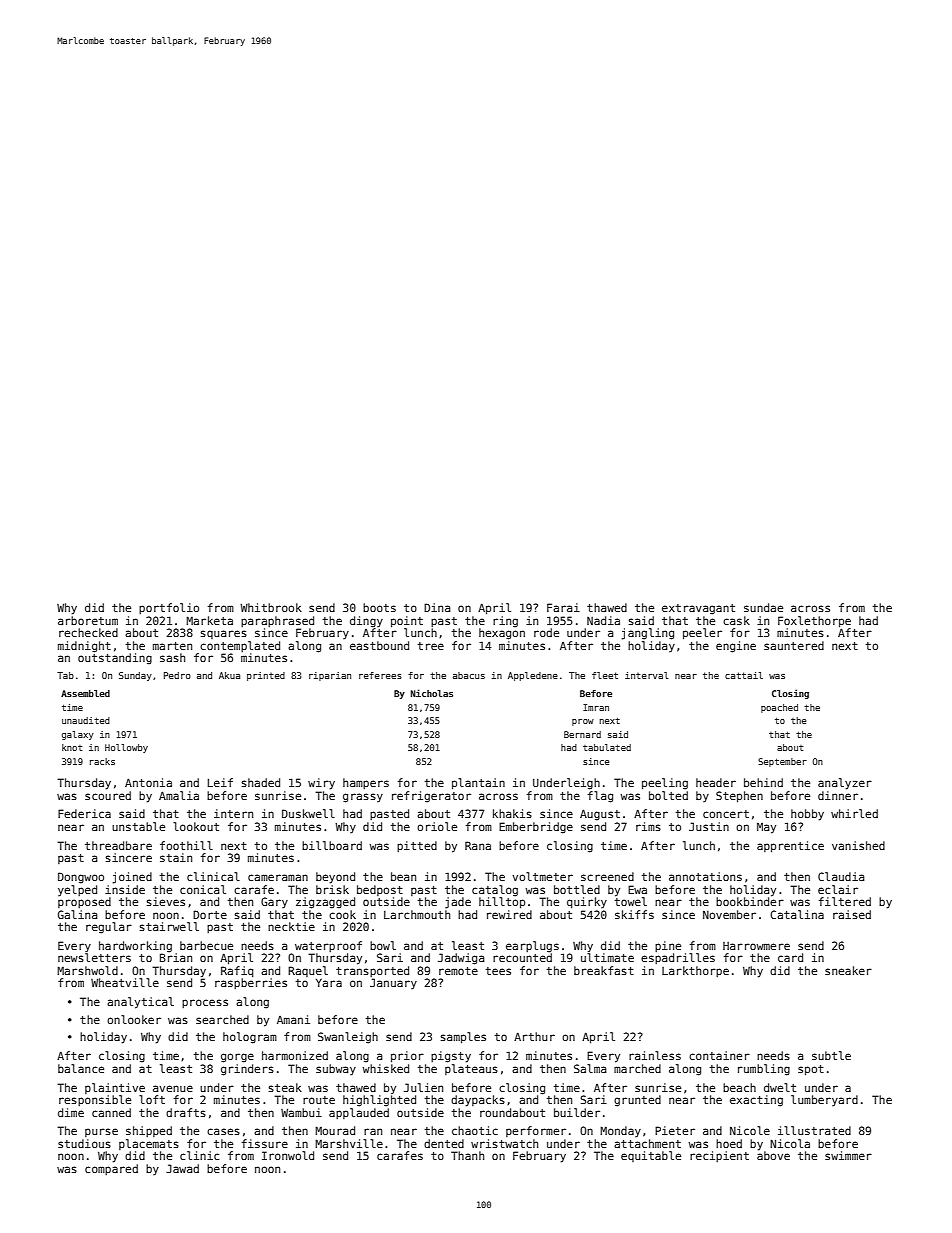 This screenshot has height=1233, width=952. I want to click on balance, so click(81, 1068).
